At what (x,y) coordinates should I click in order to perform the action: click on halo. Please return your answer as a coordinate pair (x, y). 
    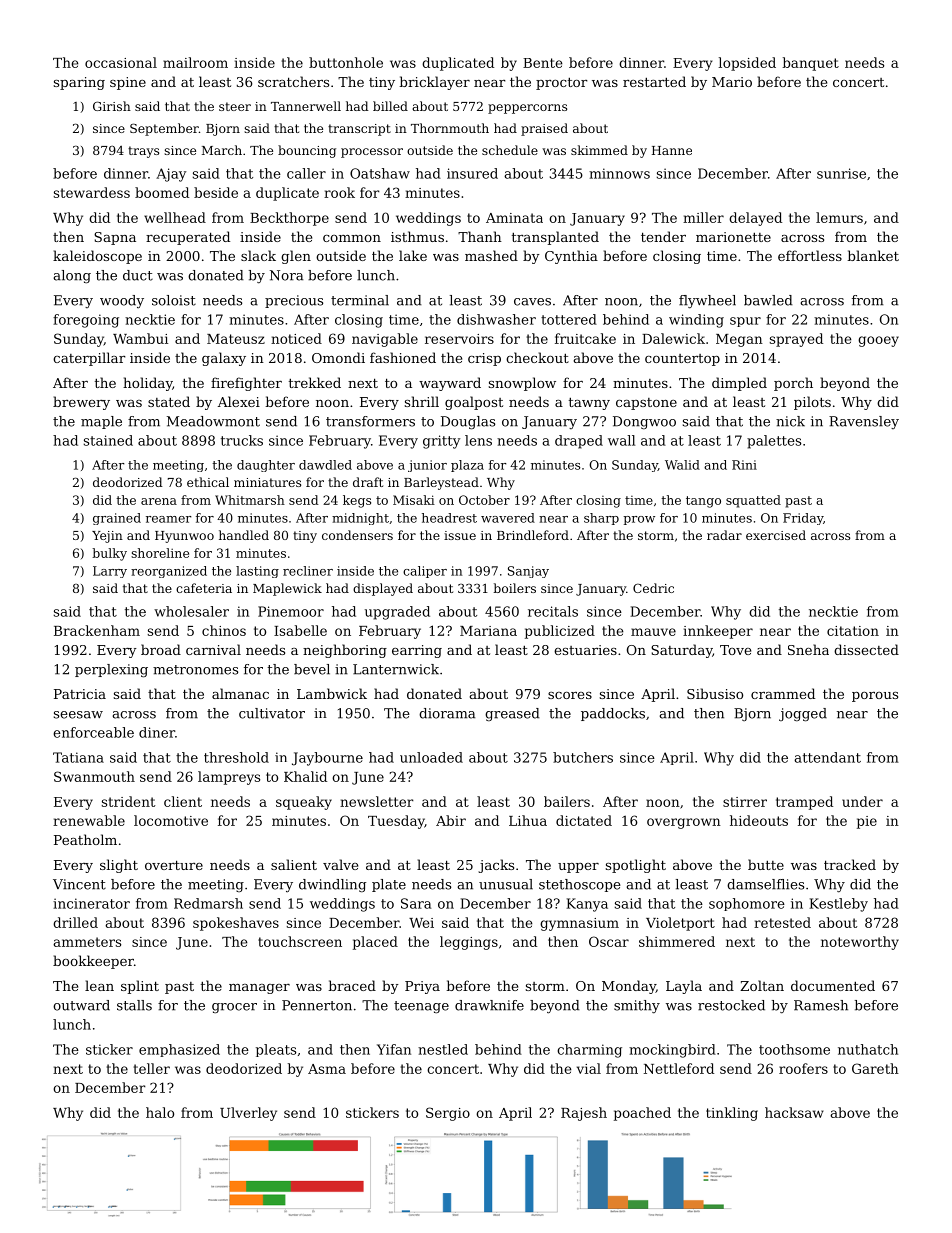
    Looking at the image, I should click on (160, 1112).
